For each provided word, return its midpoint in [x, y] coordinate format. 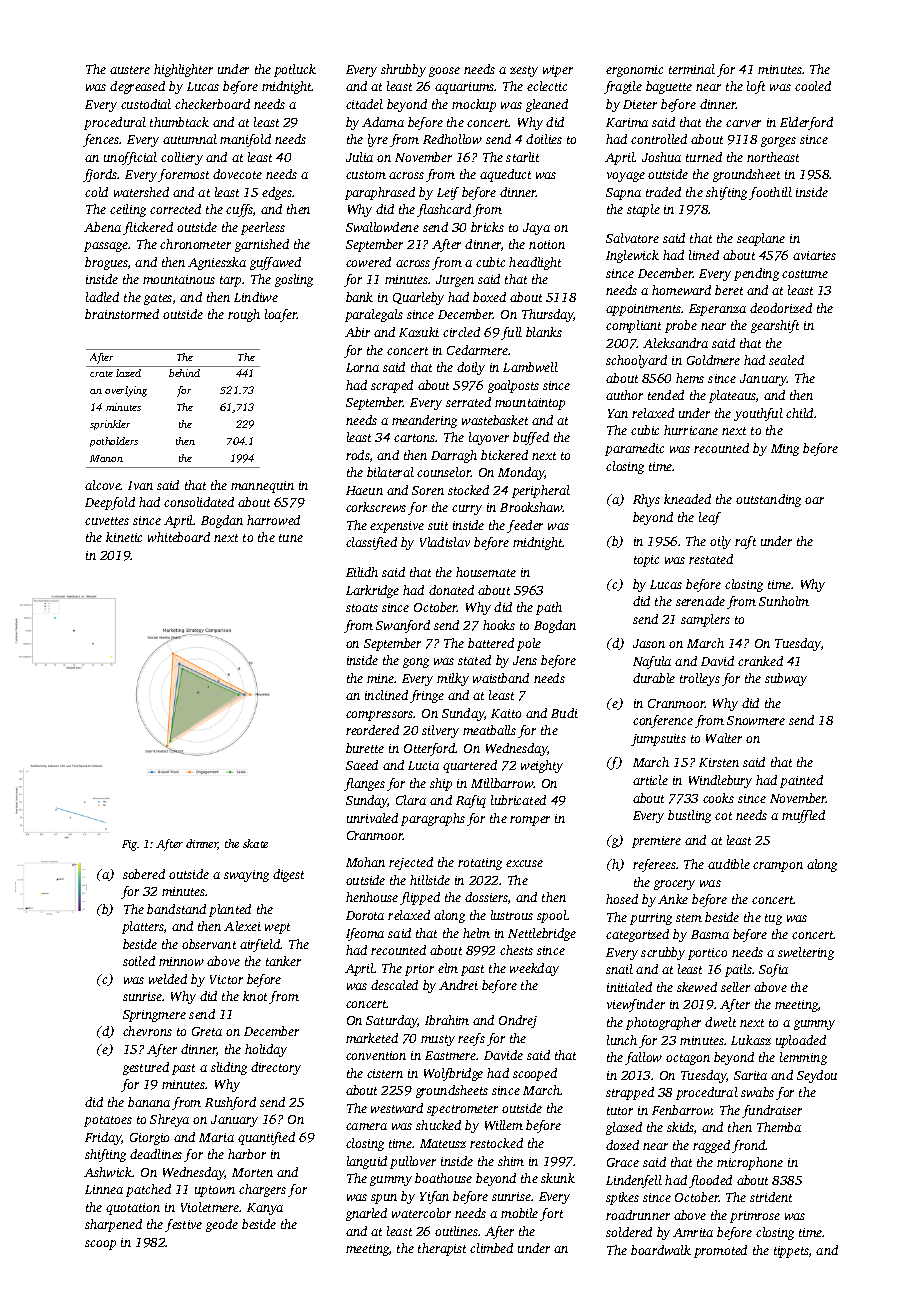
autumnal [190, 139]
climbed [491, 1248]
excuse [524, 863]
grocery [674, 885]
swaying [246, 876]
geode [222, 1225]
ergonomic [634, 71]
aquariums [465, 88]
